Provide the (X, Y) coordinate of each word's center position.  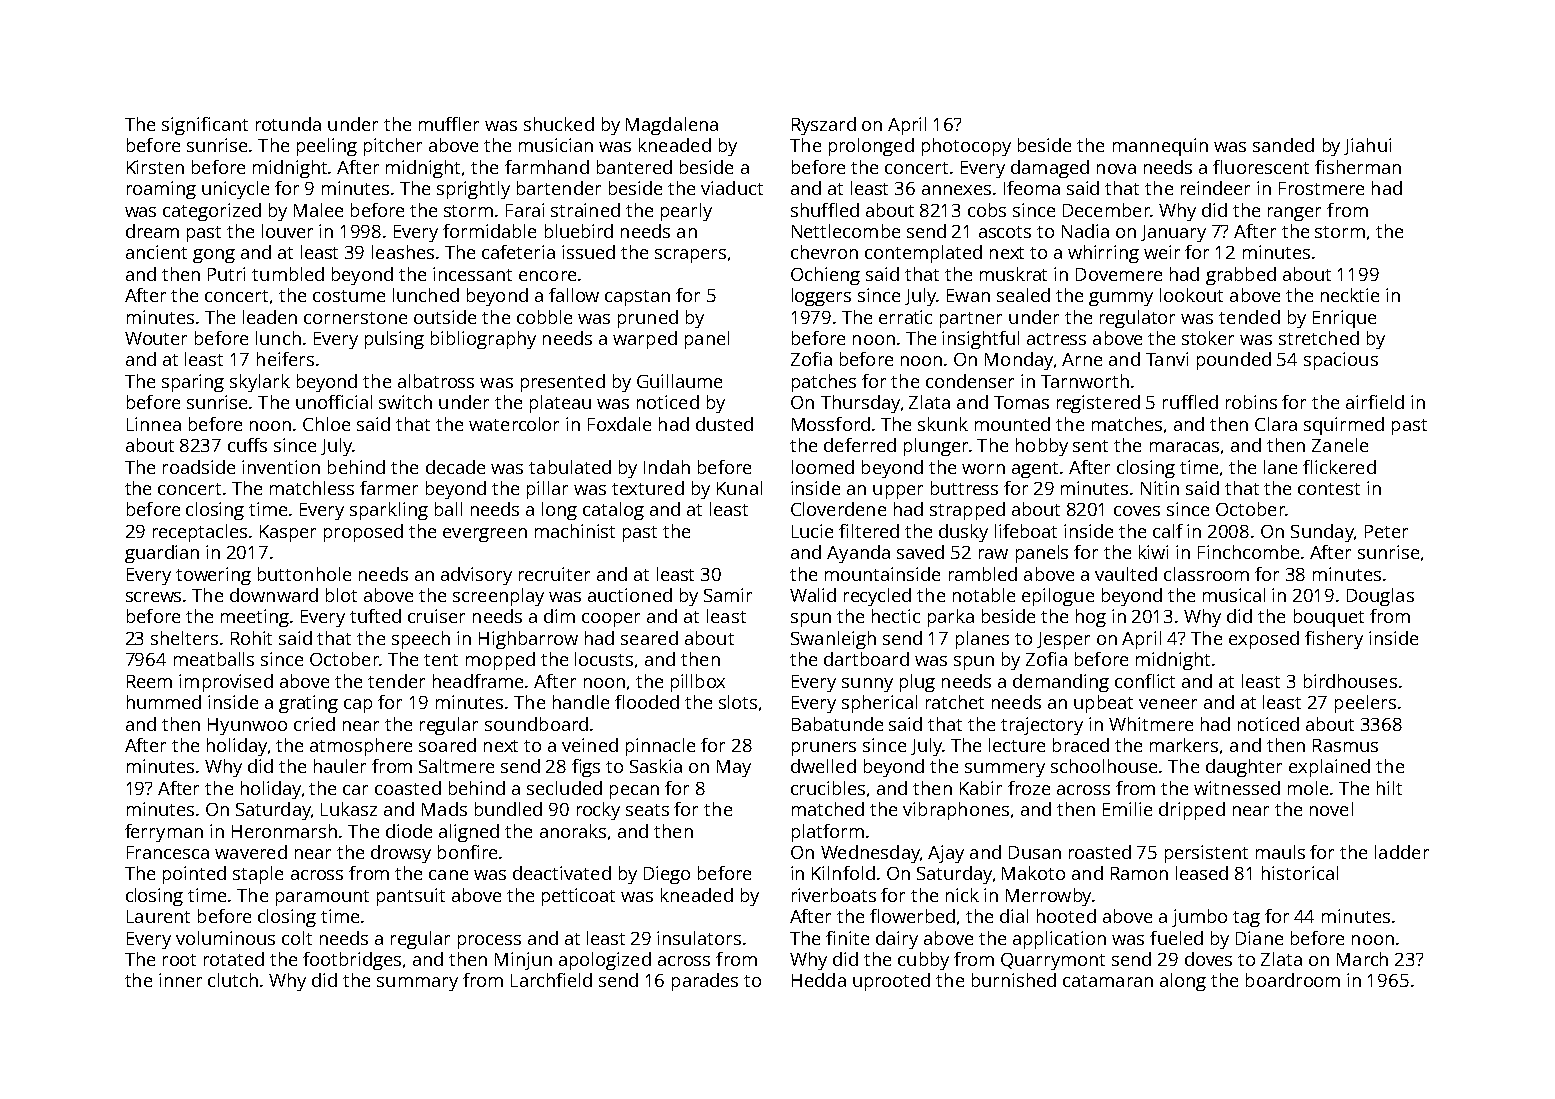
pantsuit (411, 897)
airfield (1375, 402)
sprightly (473, 190)
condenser (970, 381)
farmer (389, 488)
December (1106, 210)
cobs (987, 210)
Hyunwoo (247, 726)
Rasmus (1345, 745)
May (734, 768)
